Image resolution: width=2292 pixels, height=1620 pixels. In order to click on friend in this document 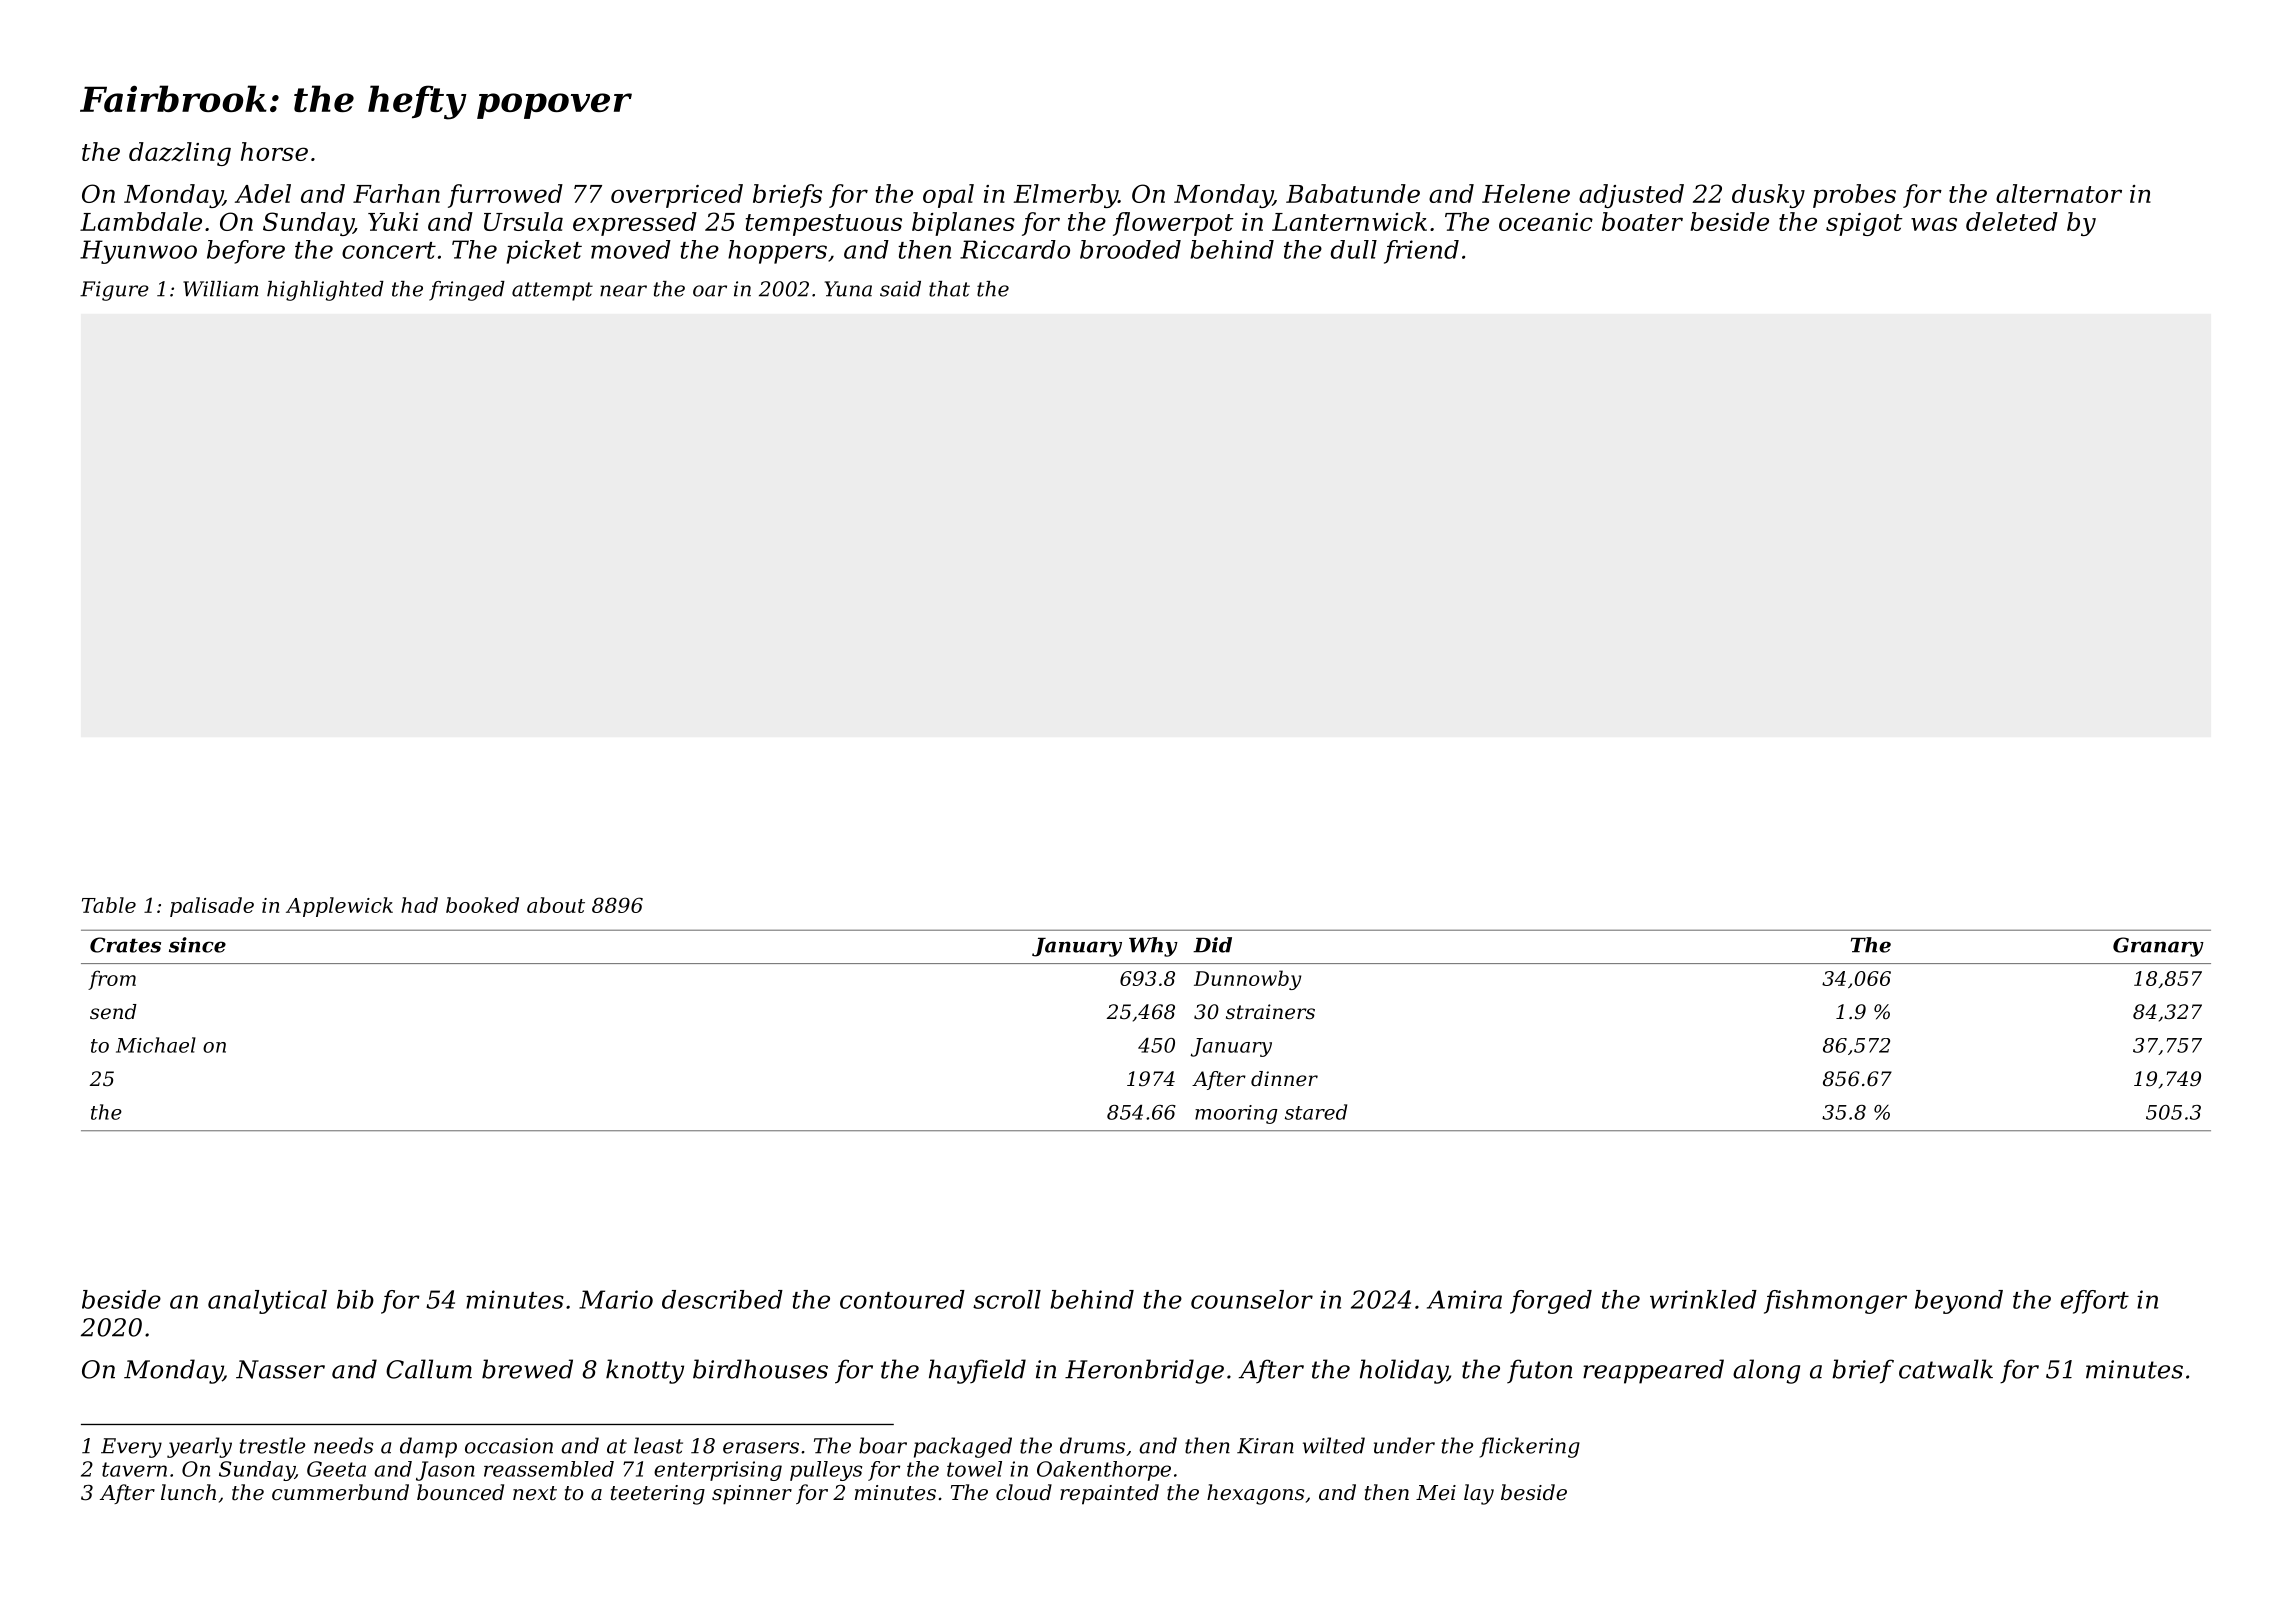, I will do `click(1421, 252)`.
